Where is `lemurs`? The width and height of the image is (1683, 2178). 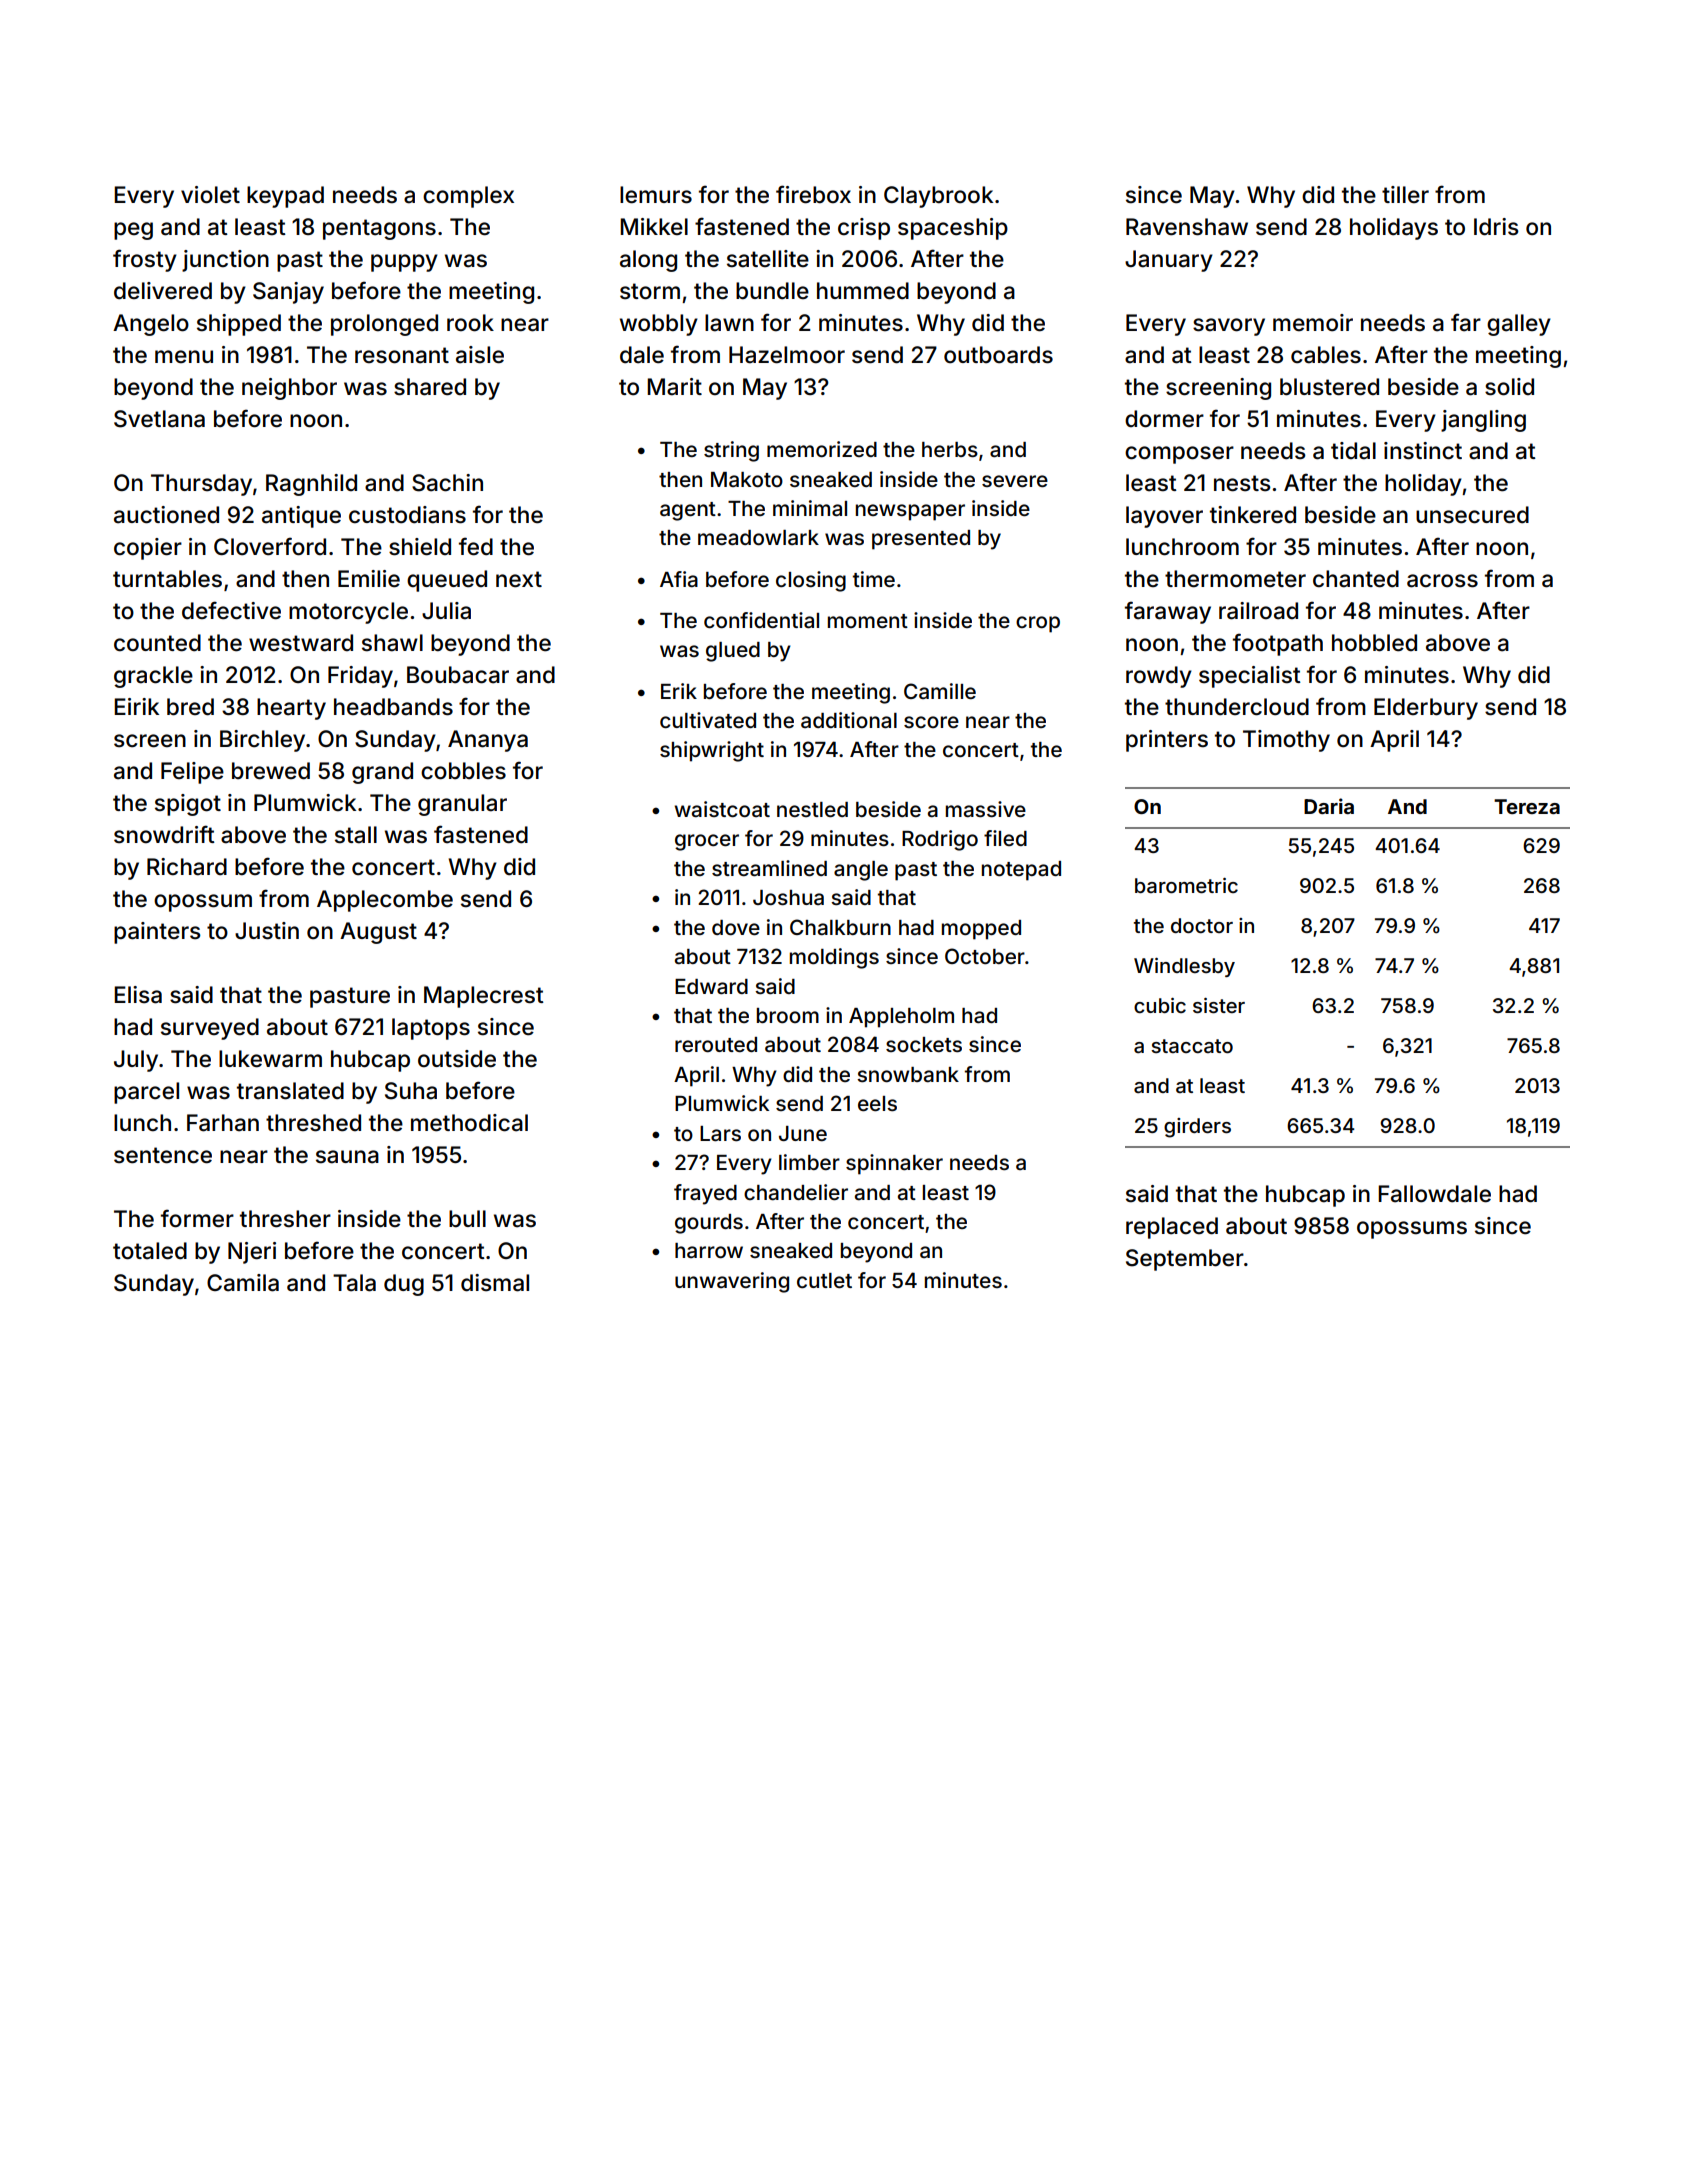
lemurs is located at coordinates (656, 195).
